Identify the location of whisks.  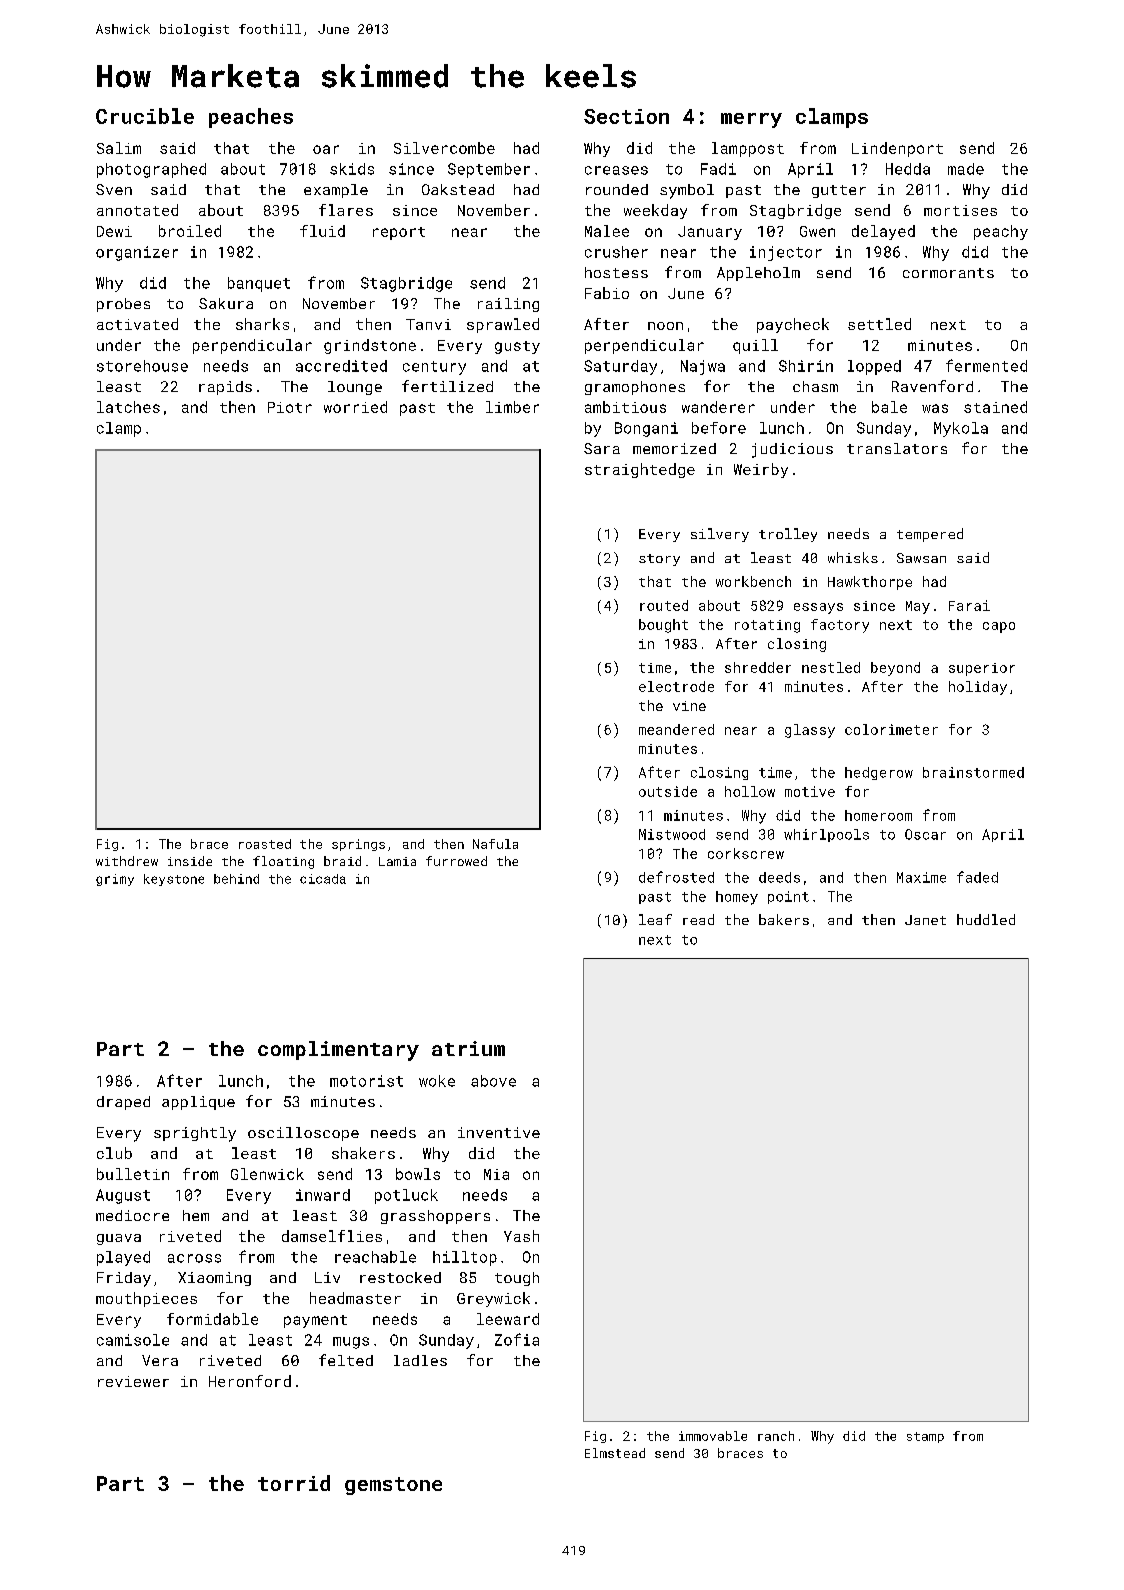
(853, 557).
